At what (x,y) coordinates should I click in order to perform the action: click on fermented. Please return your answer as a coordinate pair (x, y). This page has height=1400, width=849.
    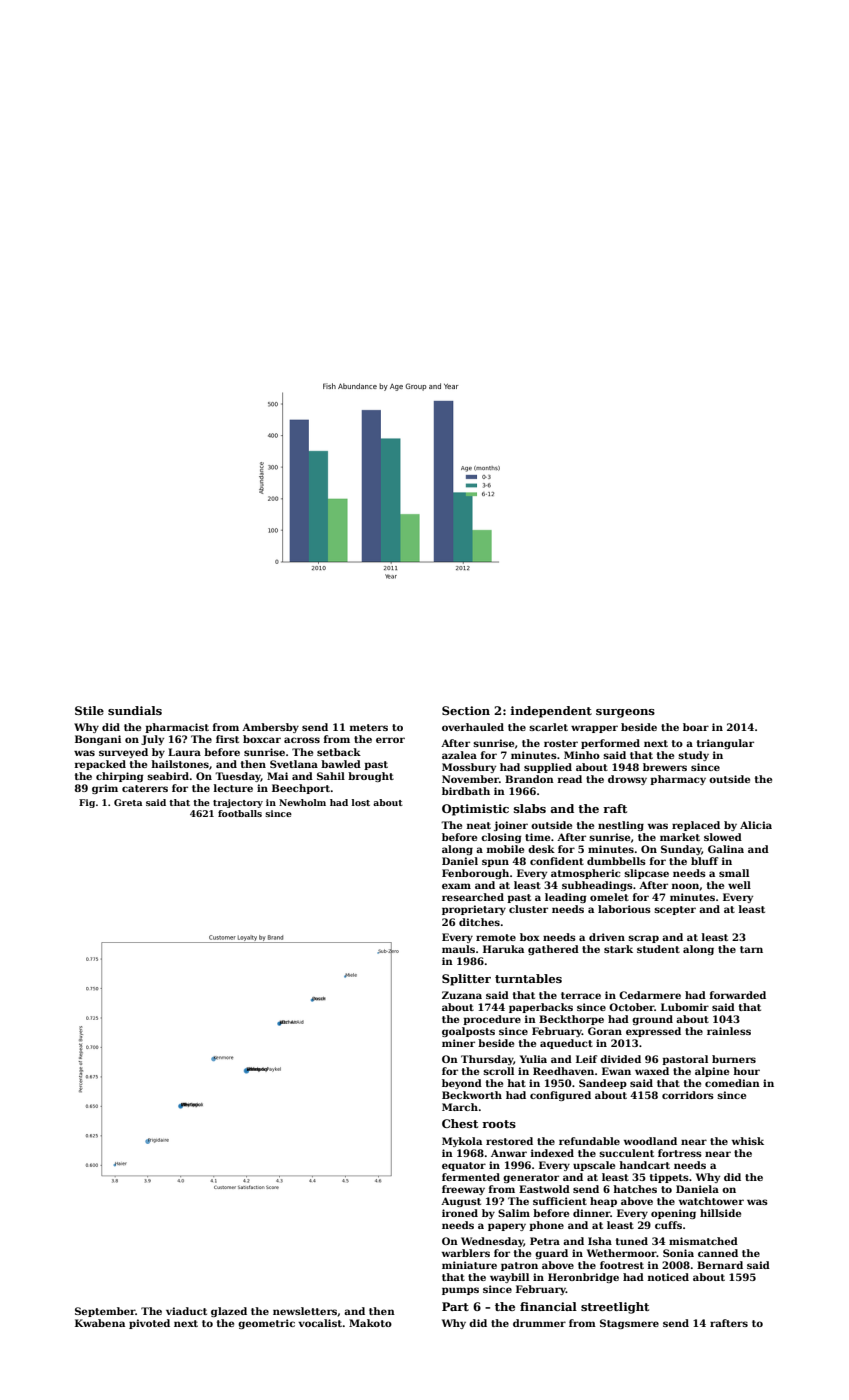
    Looking at the image, I should click on (471, 1177).
